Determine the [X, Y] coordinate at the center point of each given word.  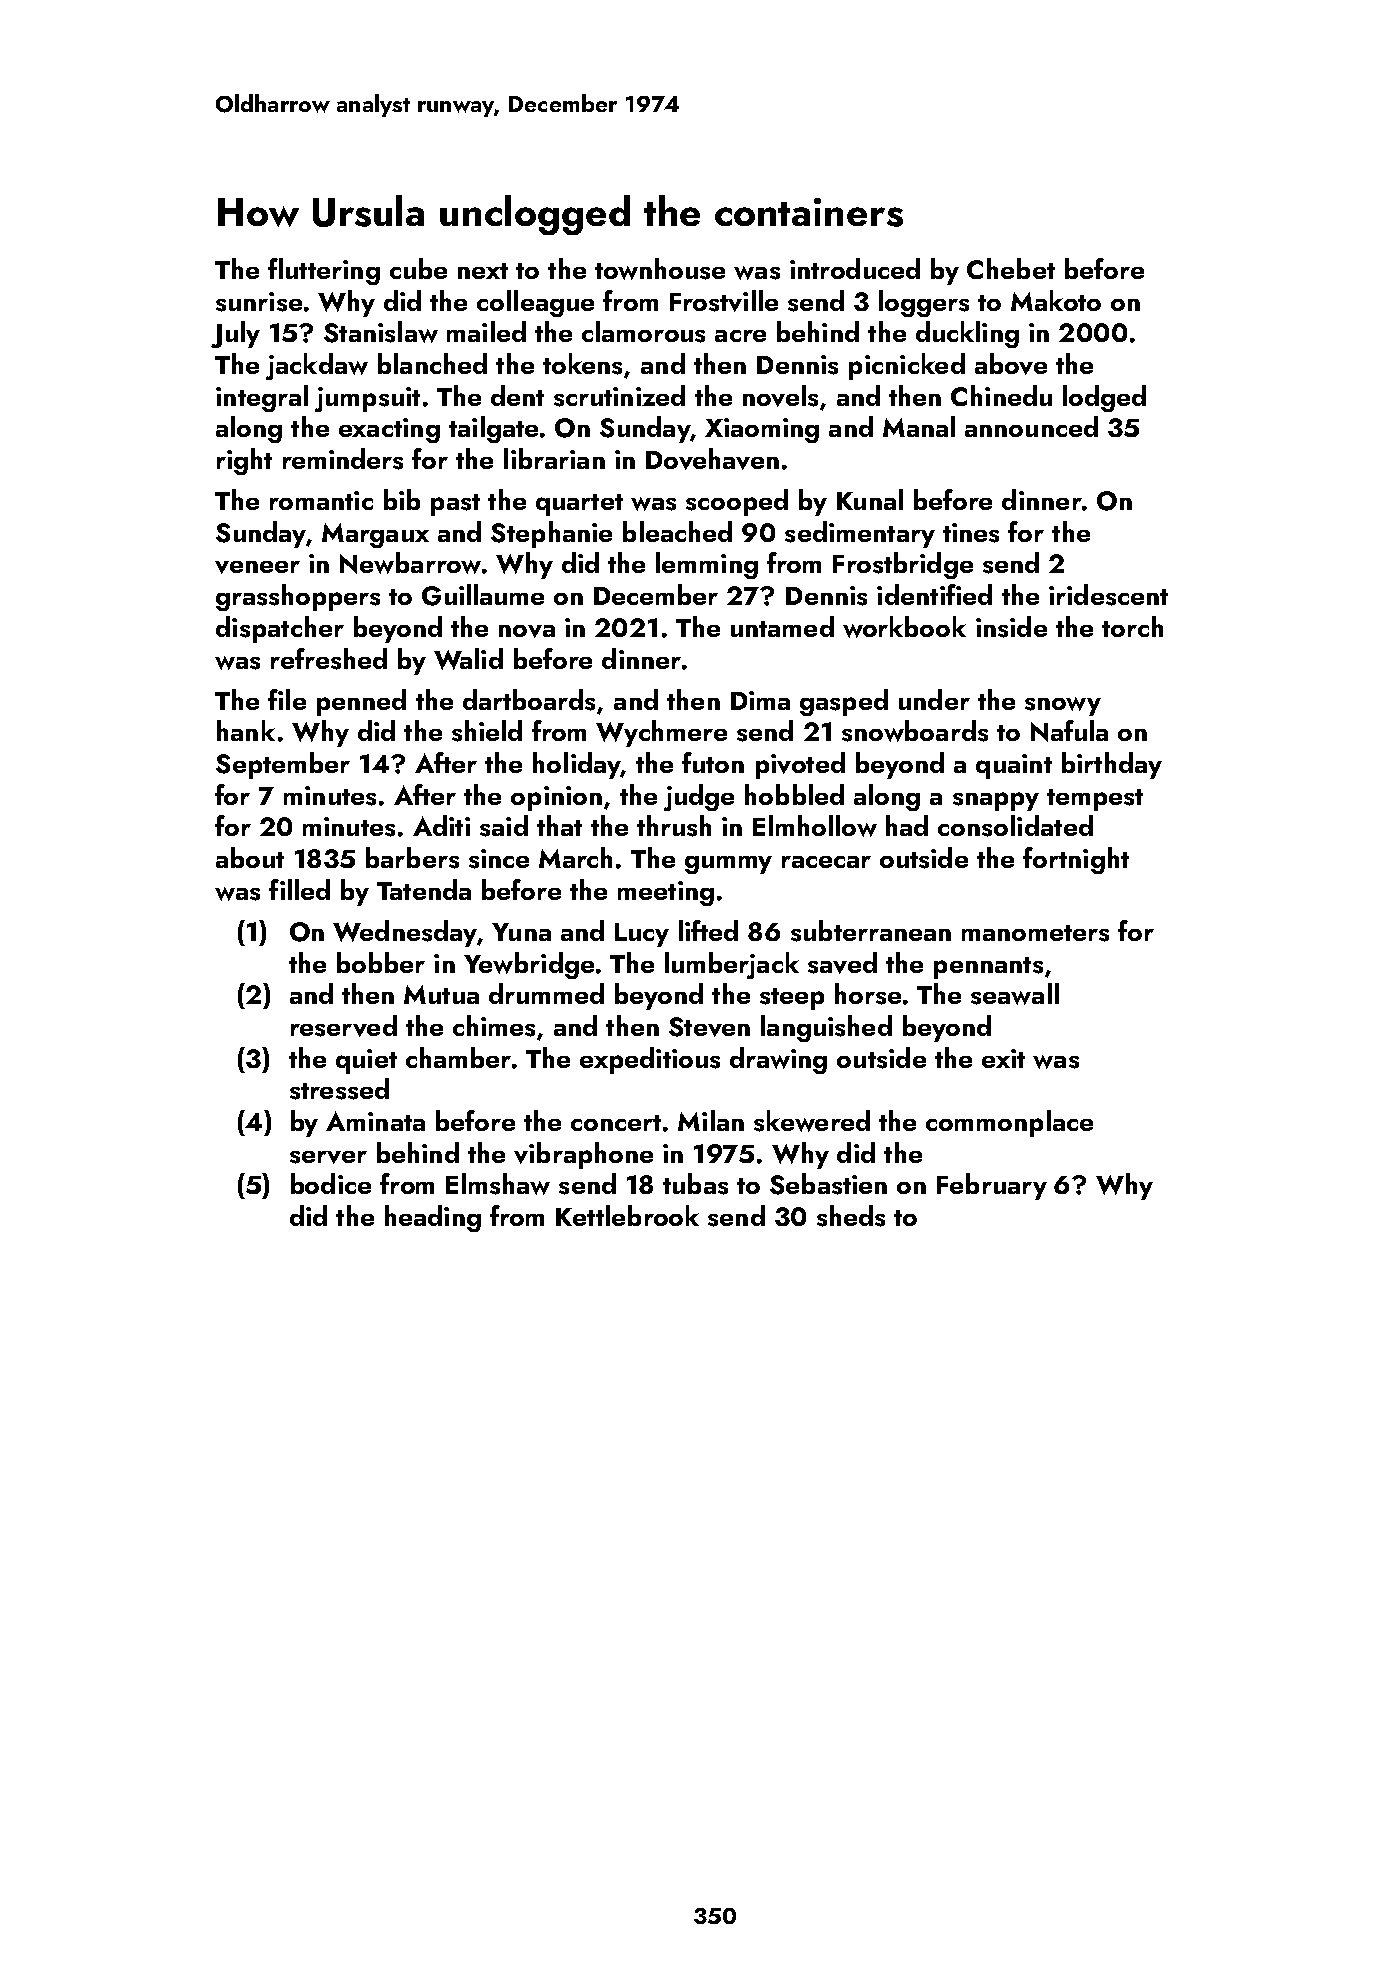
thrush [674, 826]
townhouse [660, 269]
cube [418, 268]
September [283, 765]
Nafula [1069, 731]
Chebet [1011, 268]
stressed [339, 1089]
